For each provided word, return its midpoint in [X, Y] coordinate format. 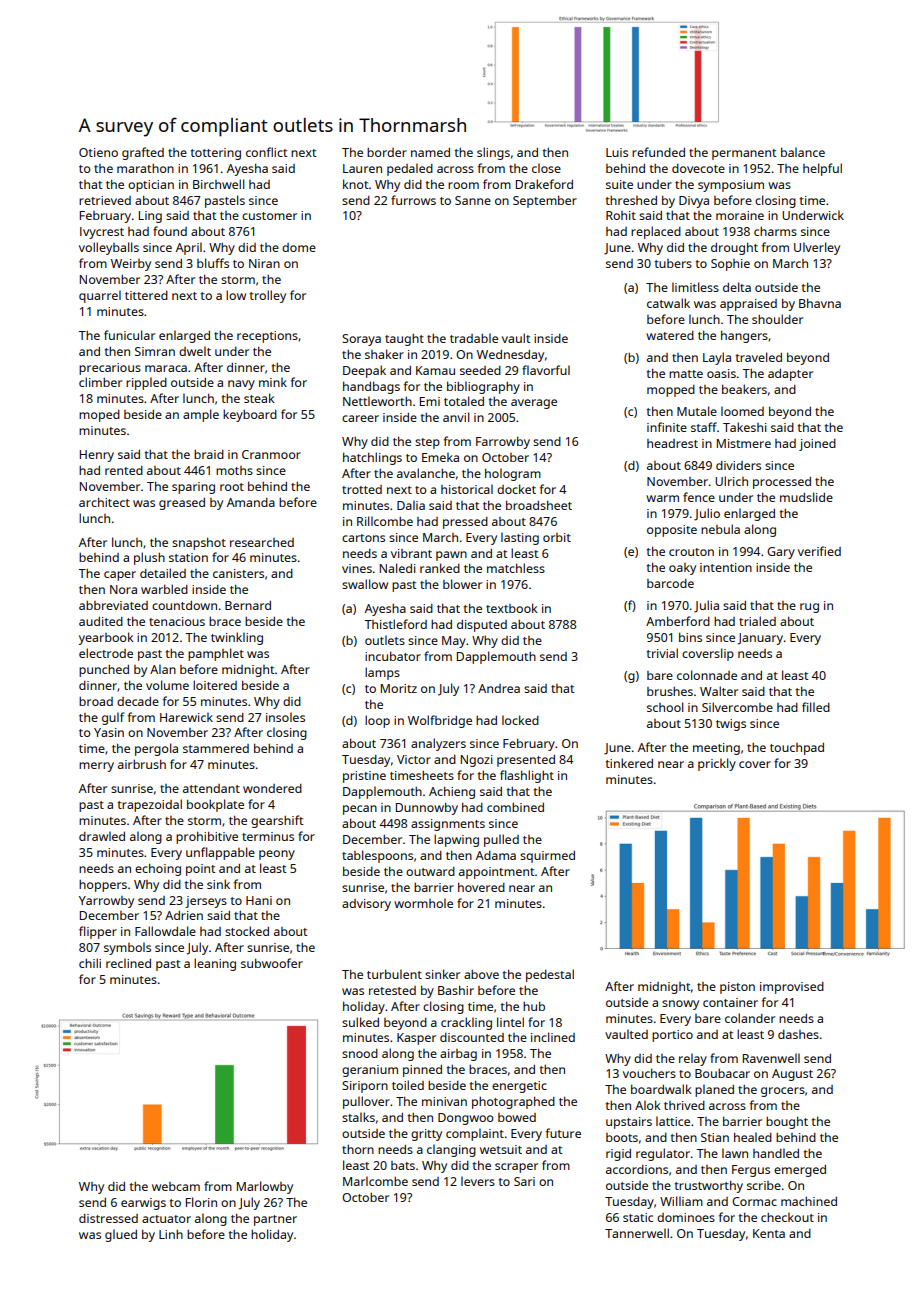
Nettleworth [377, 401]
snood [360, 1053]
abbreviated [113, 605]
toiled [408, 1085]
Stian [715, 1137]
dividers [738, 465]
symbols [127, 948]
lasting [520, 538]
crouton [691, 552]
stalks [358, 1117]
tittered [146, 295]
